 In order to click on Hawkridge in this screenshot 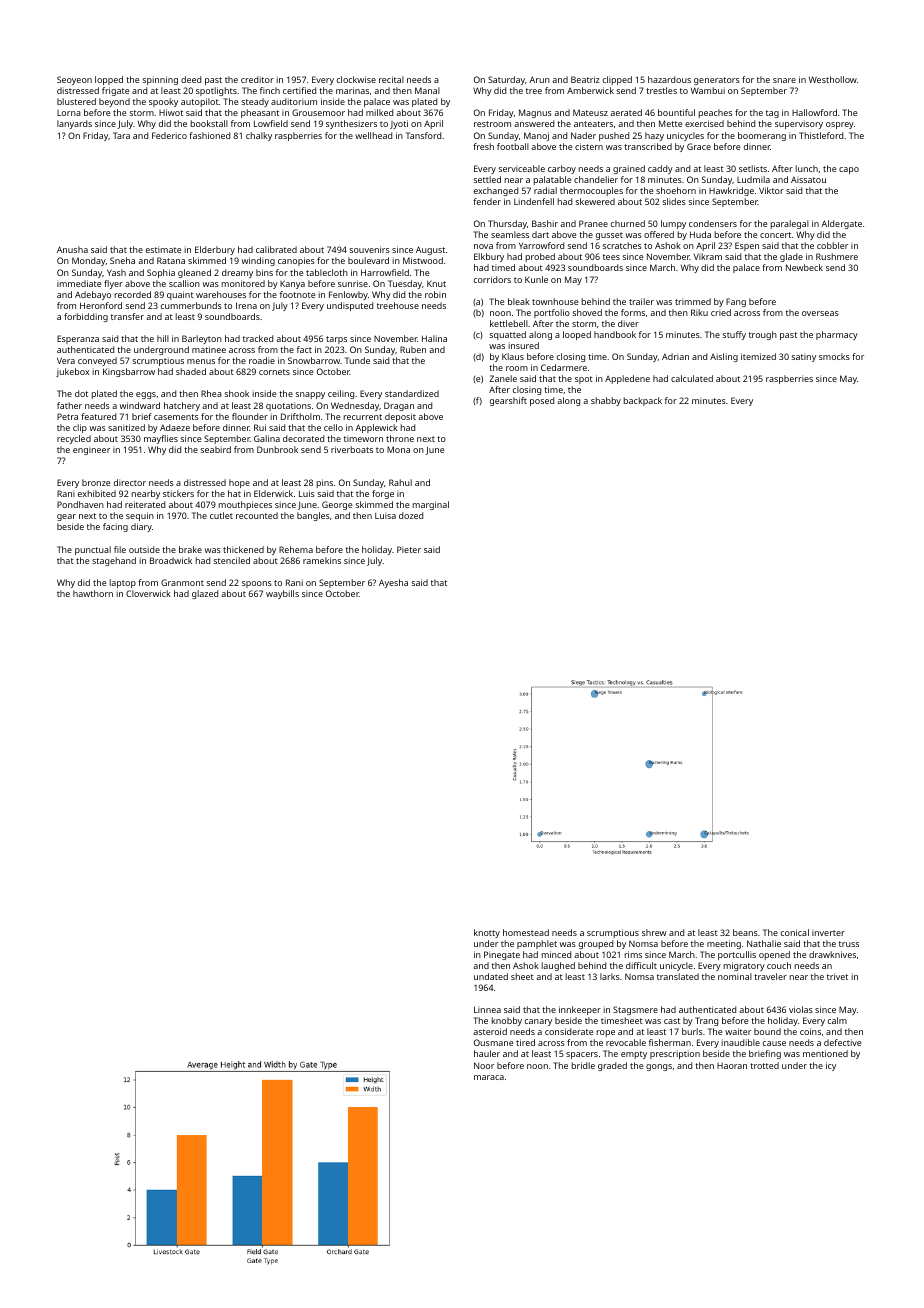, I will do `click(731, 191)`.
